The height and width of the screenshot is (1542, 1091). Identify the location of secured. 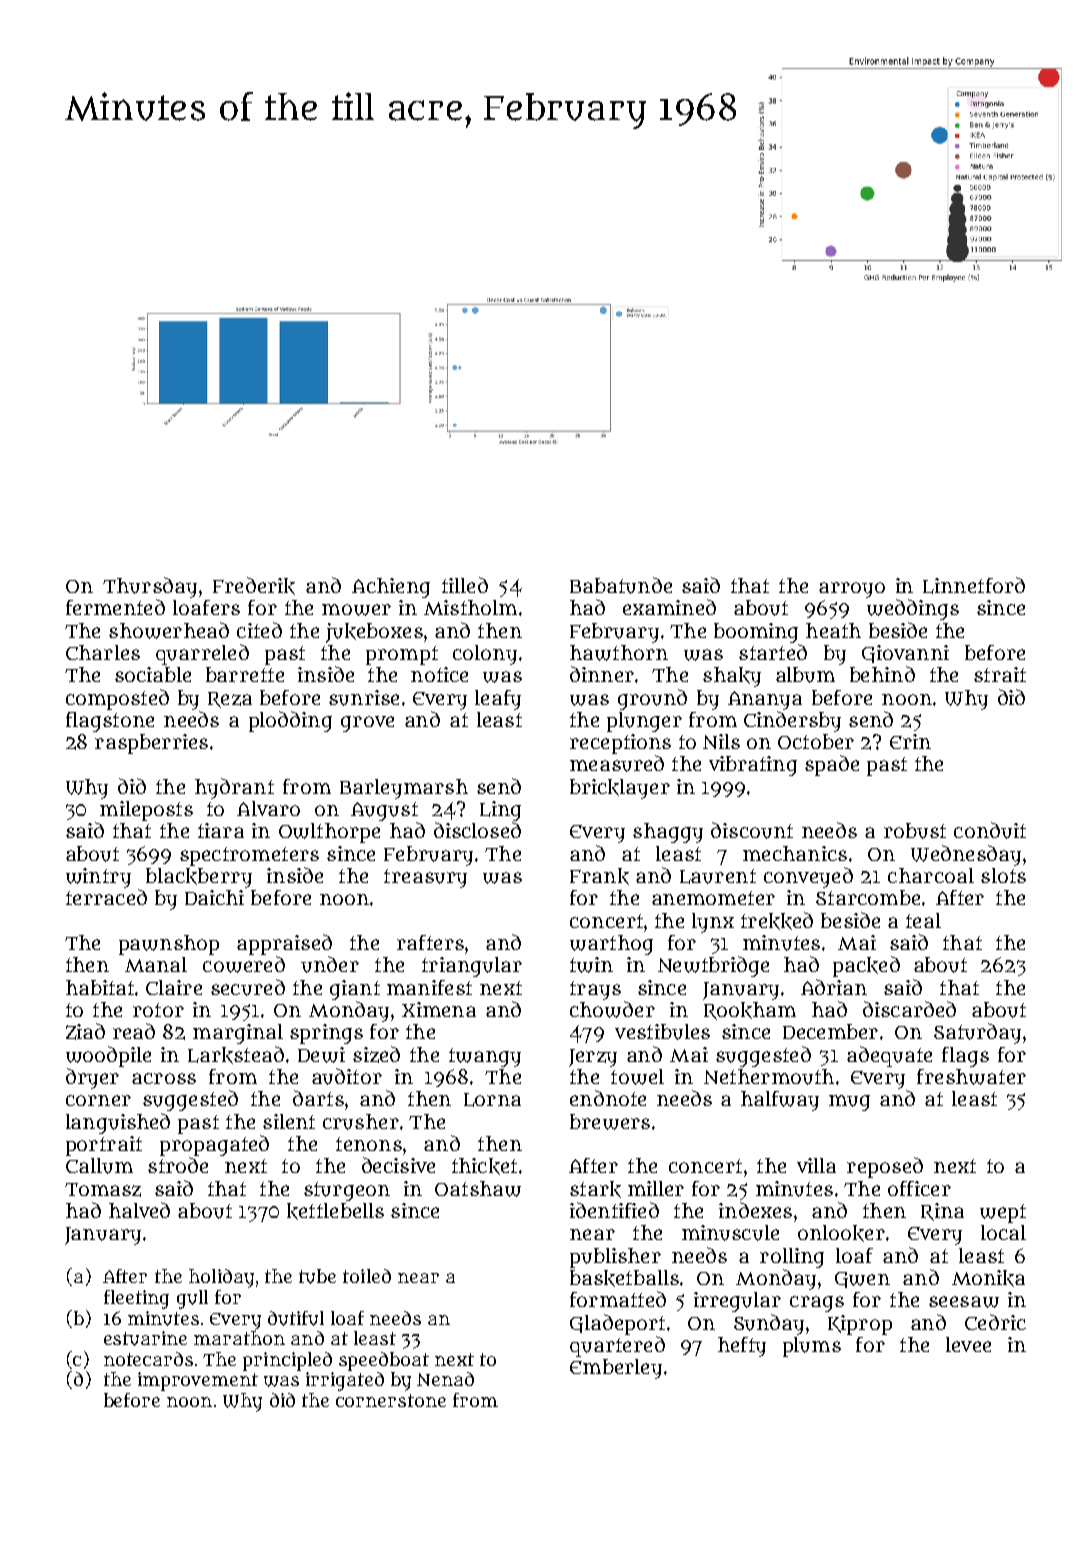
(248, 987).
